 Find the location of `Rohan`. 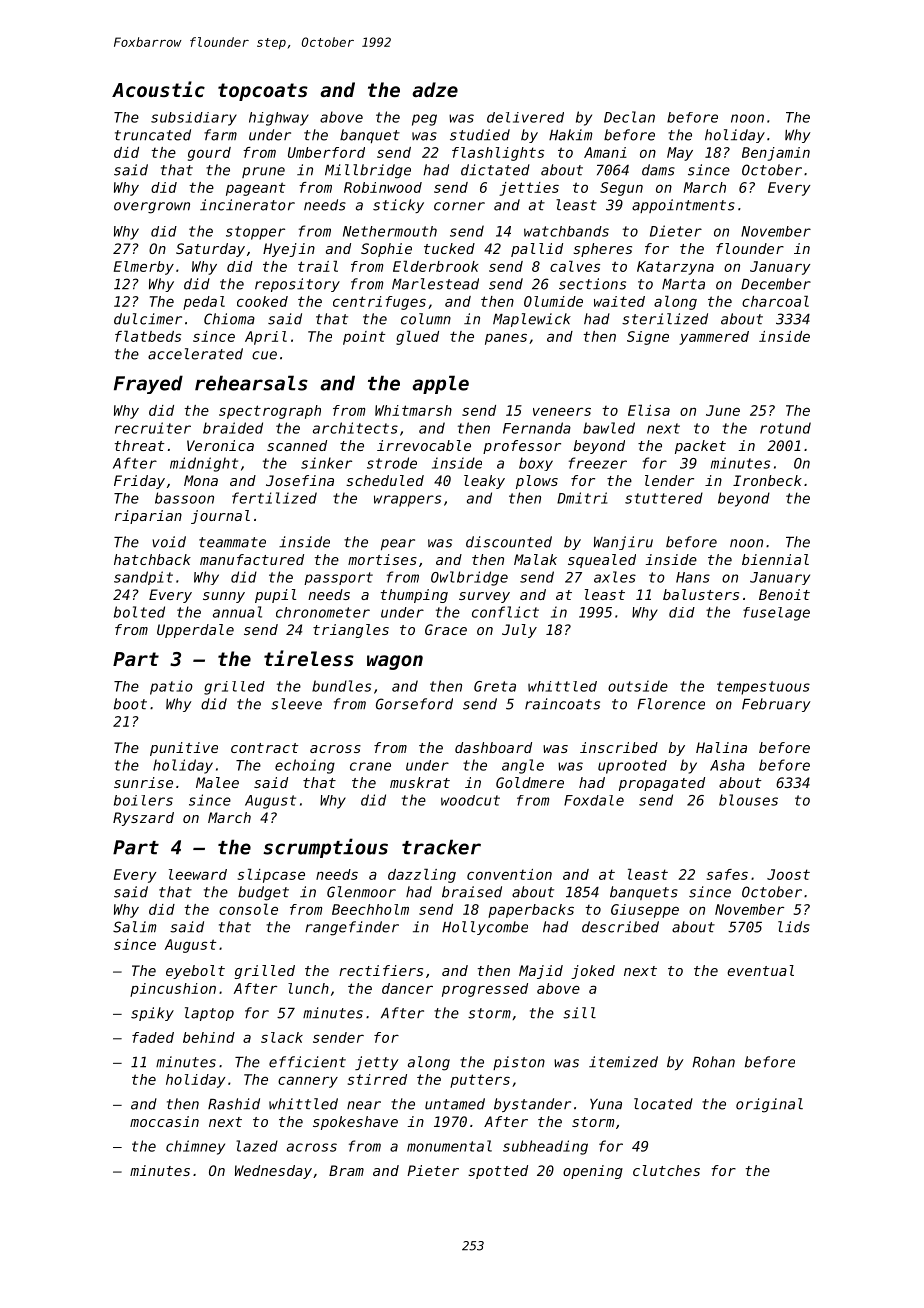

Rohan is located at coordinates (713, 1062).
